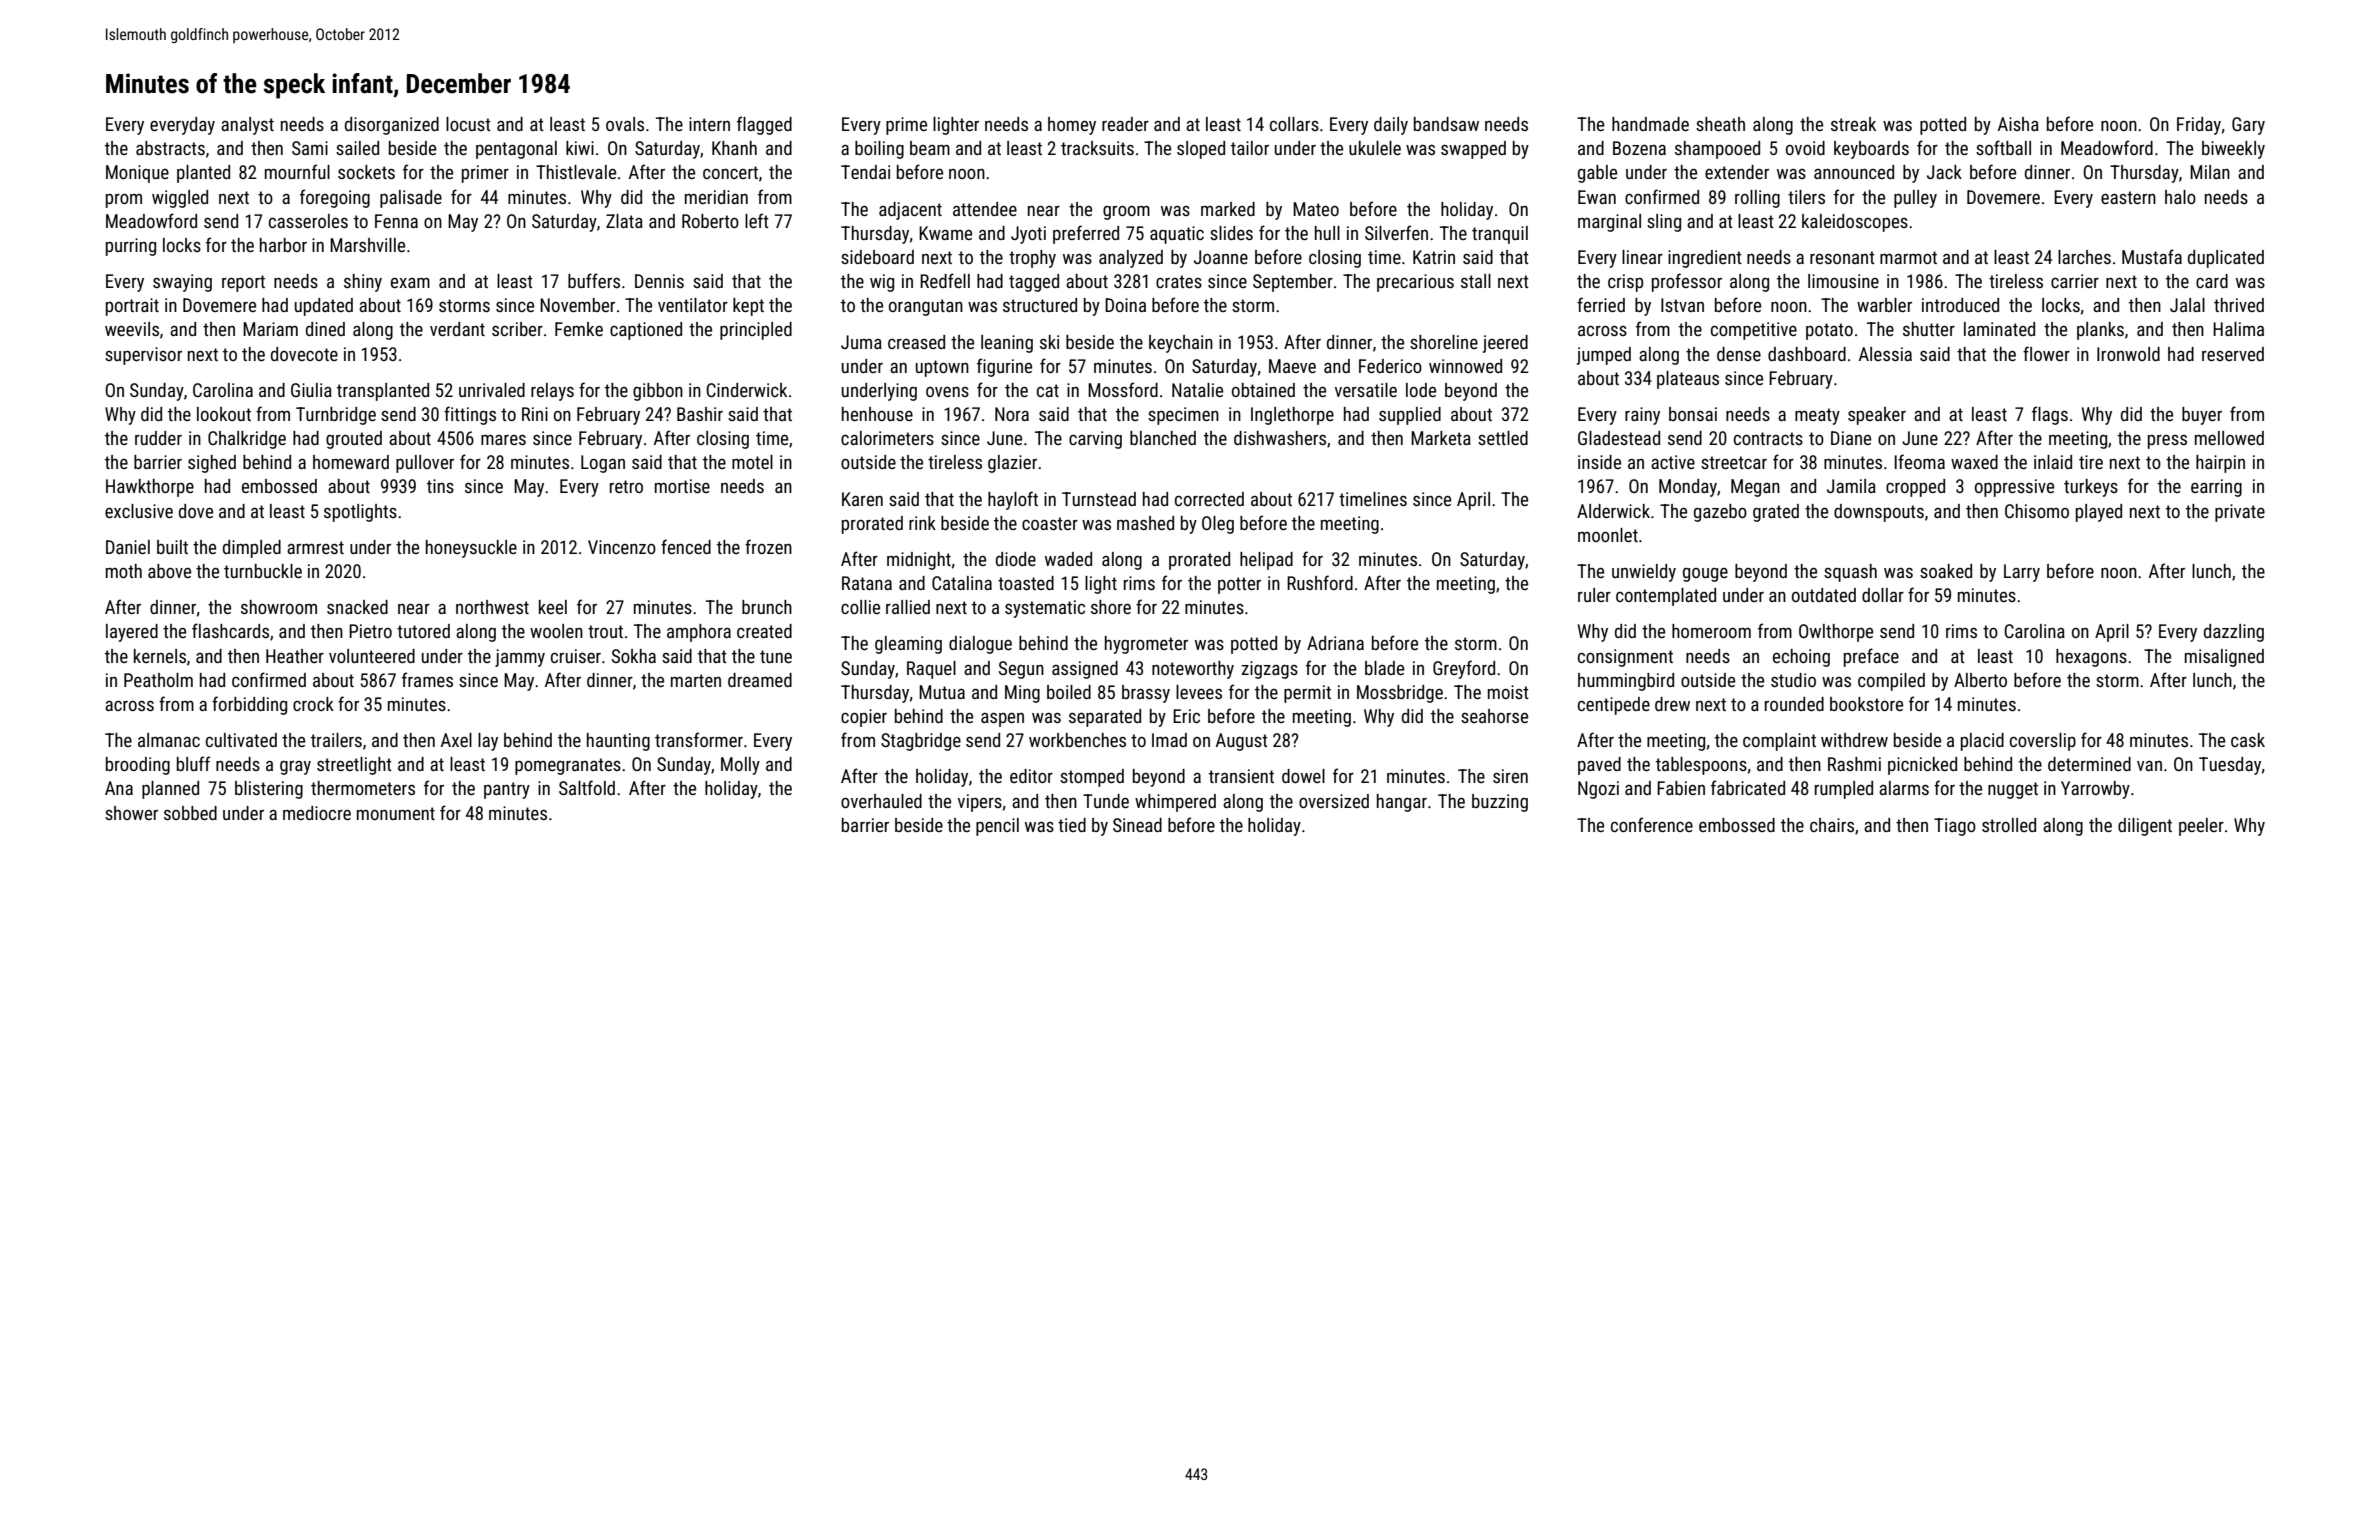  I want to click on Vincenzo, so click(622, 547).
